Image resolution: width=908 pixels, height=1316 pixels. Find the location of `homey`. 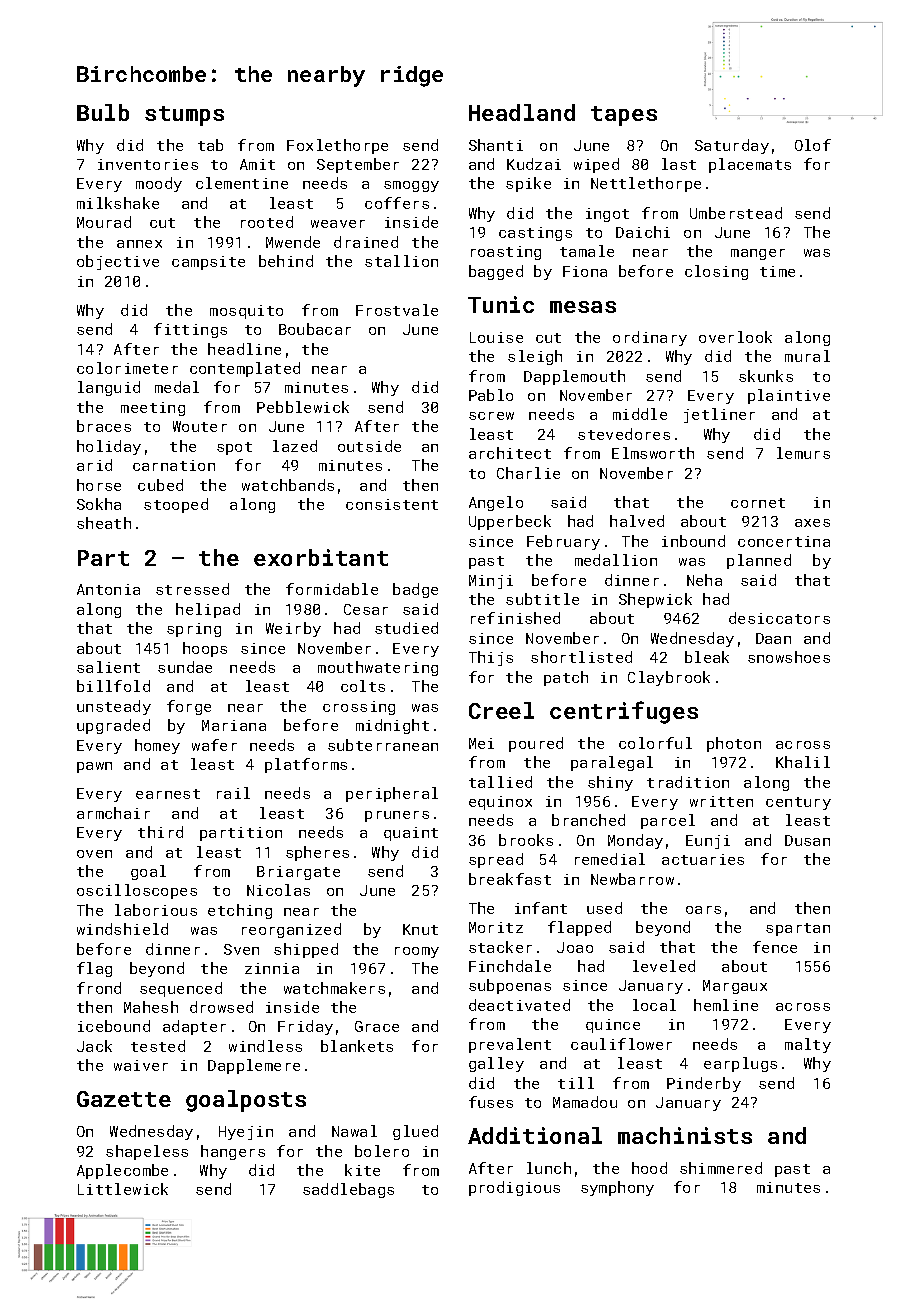

homey is located at coordinates (157, 746).
